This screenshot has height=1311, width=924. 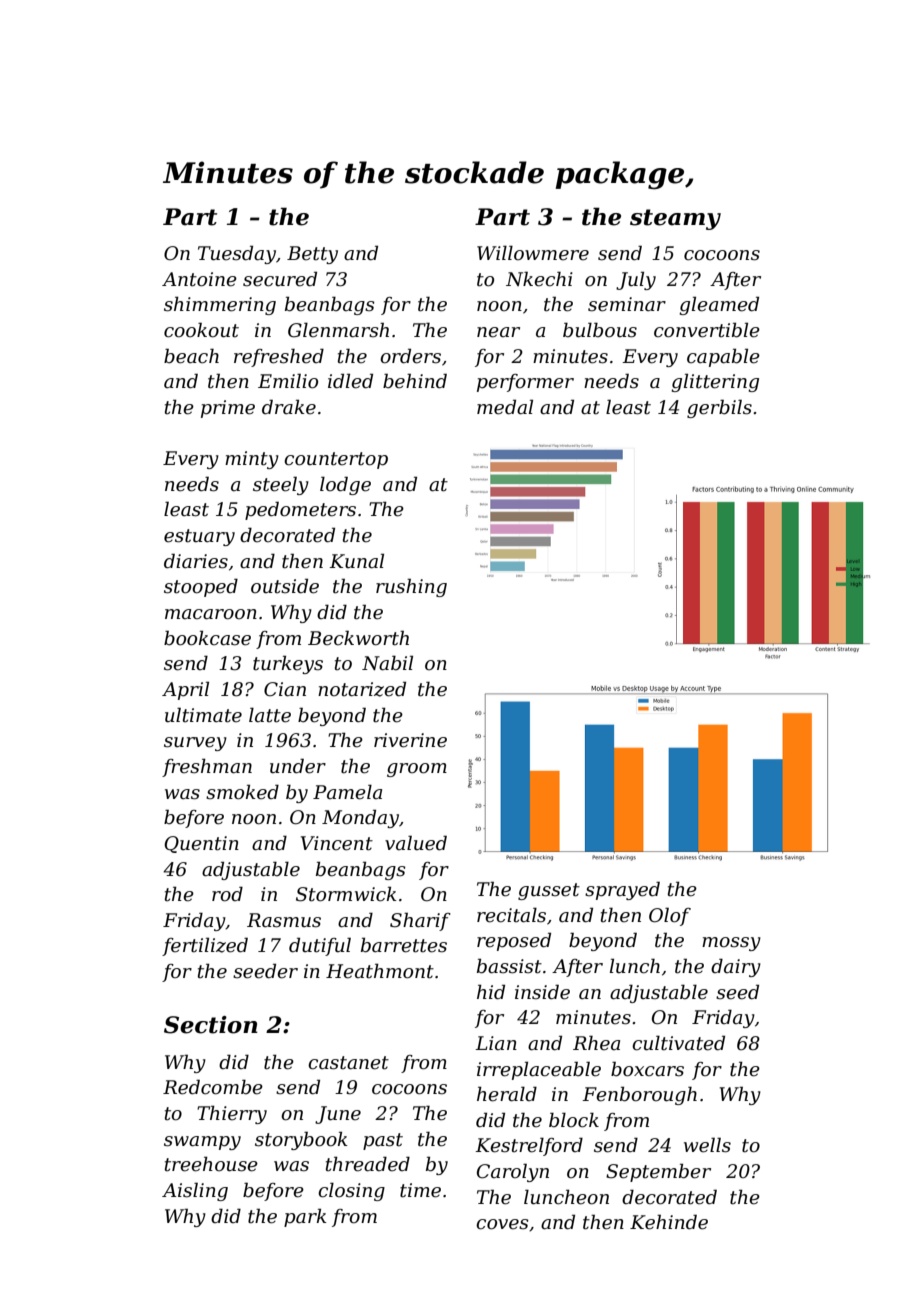 I want to click on Betty, so click(x=312, y=255).
